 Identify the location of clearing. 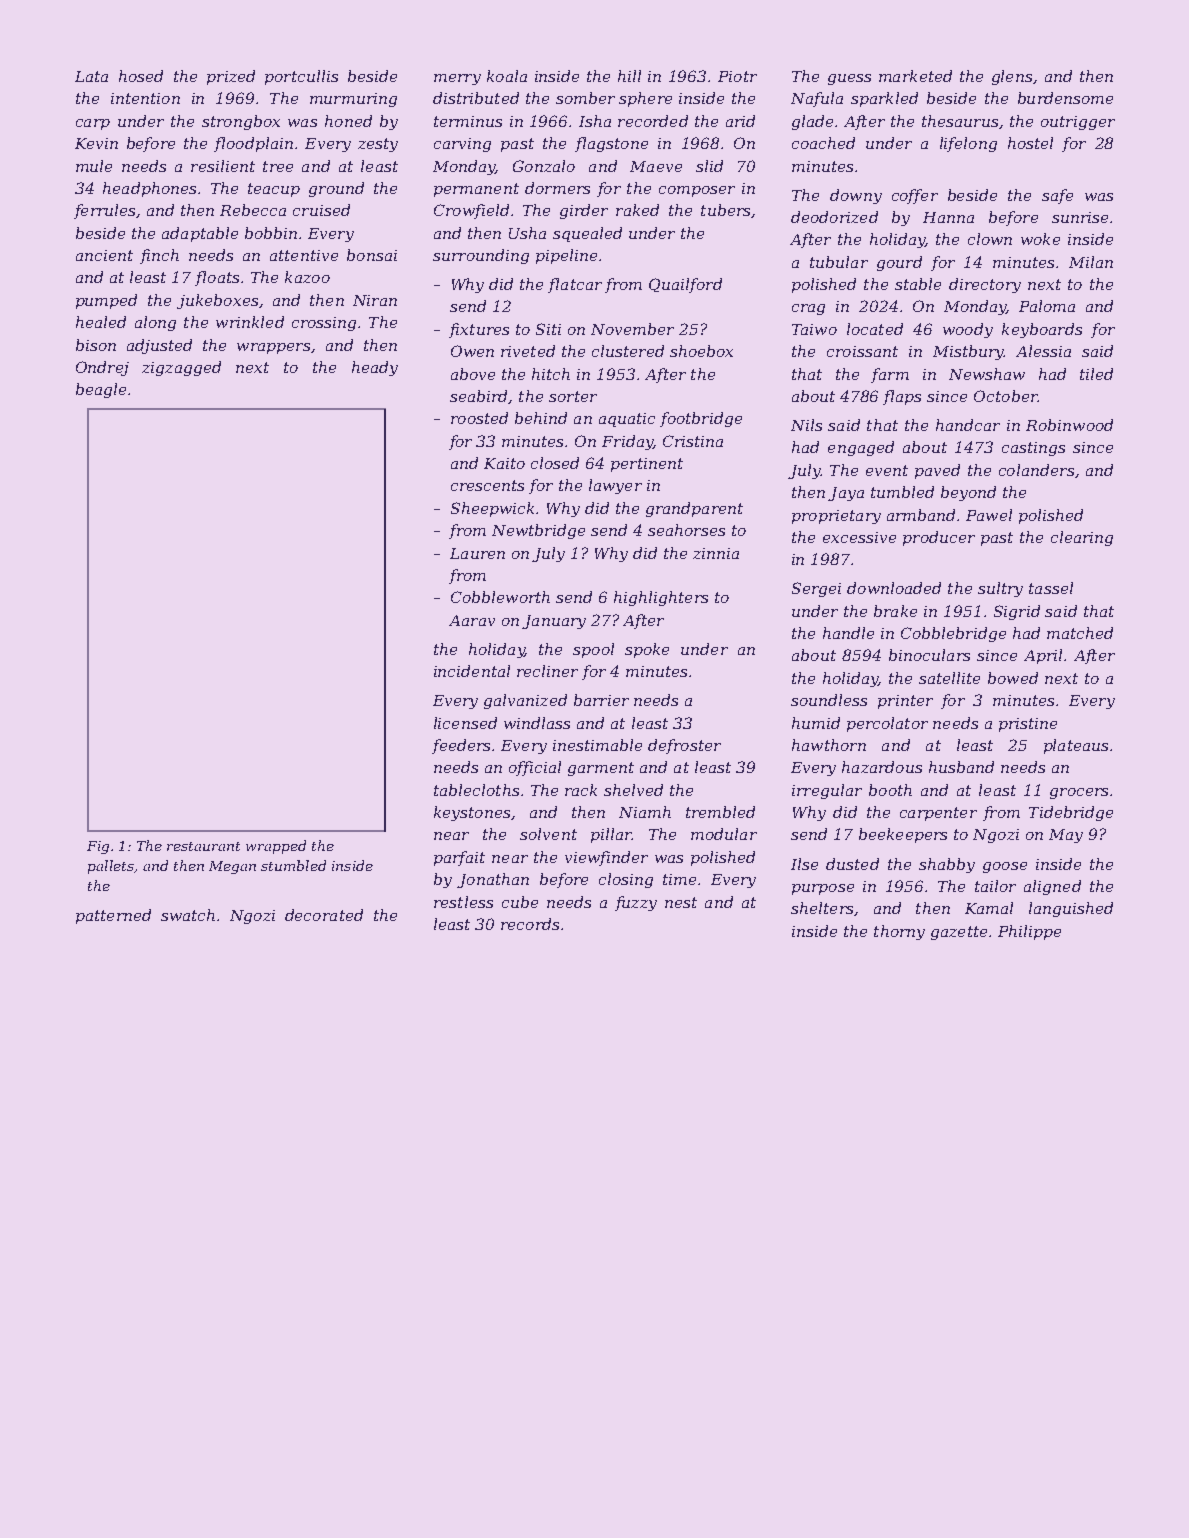
(1082, 538).
